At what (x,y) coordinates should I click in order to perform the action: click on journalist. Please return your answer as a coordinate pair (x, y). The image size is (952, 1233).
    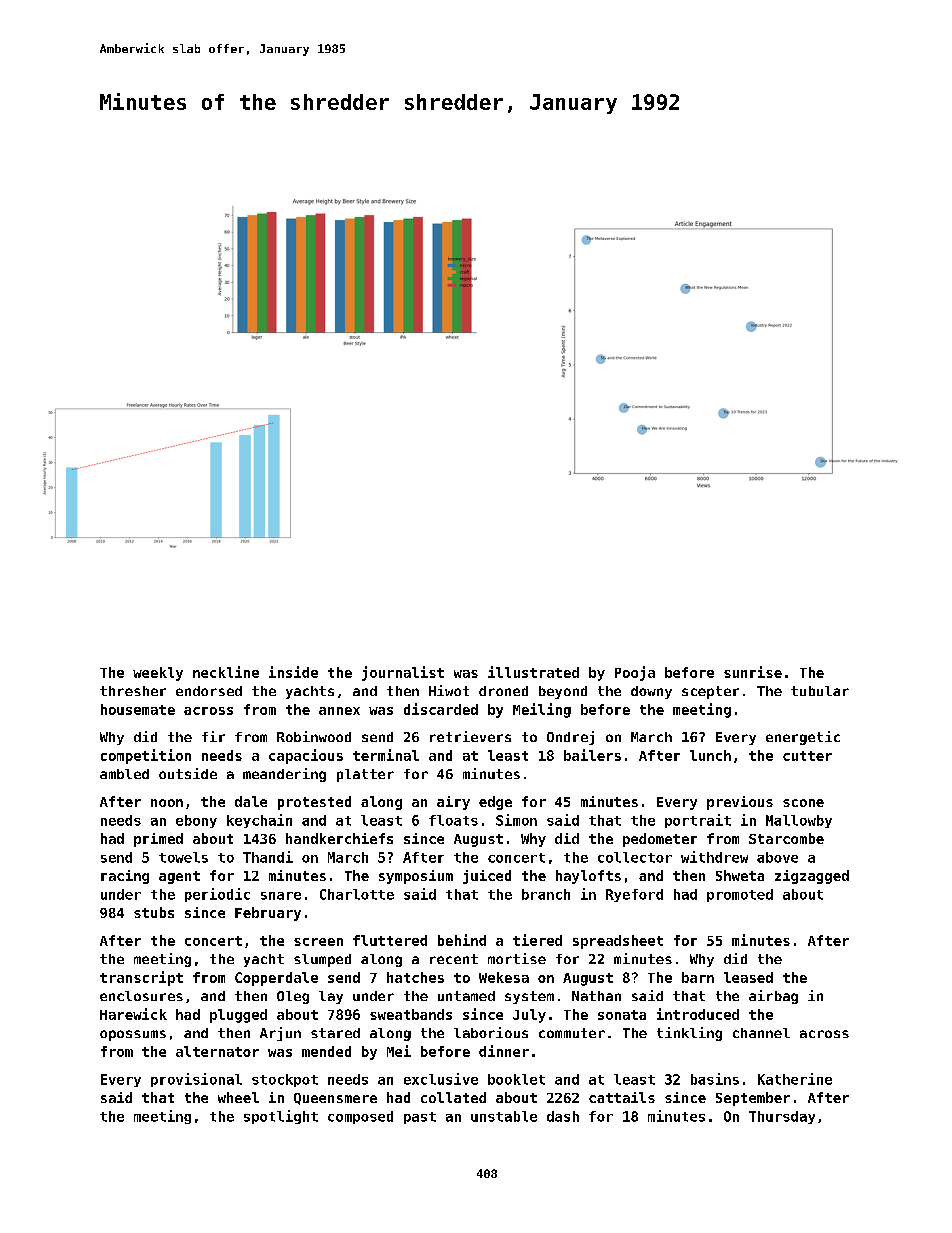
    Looking at the image, I should click on (403, 673).
